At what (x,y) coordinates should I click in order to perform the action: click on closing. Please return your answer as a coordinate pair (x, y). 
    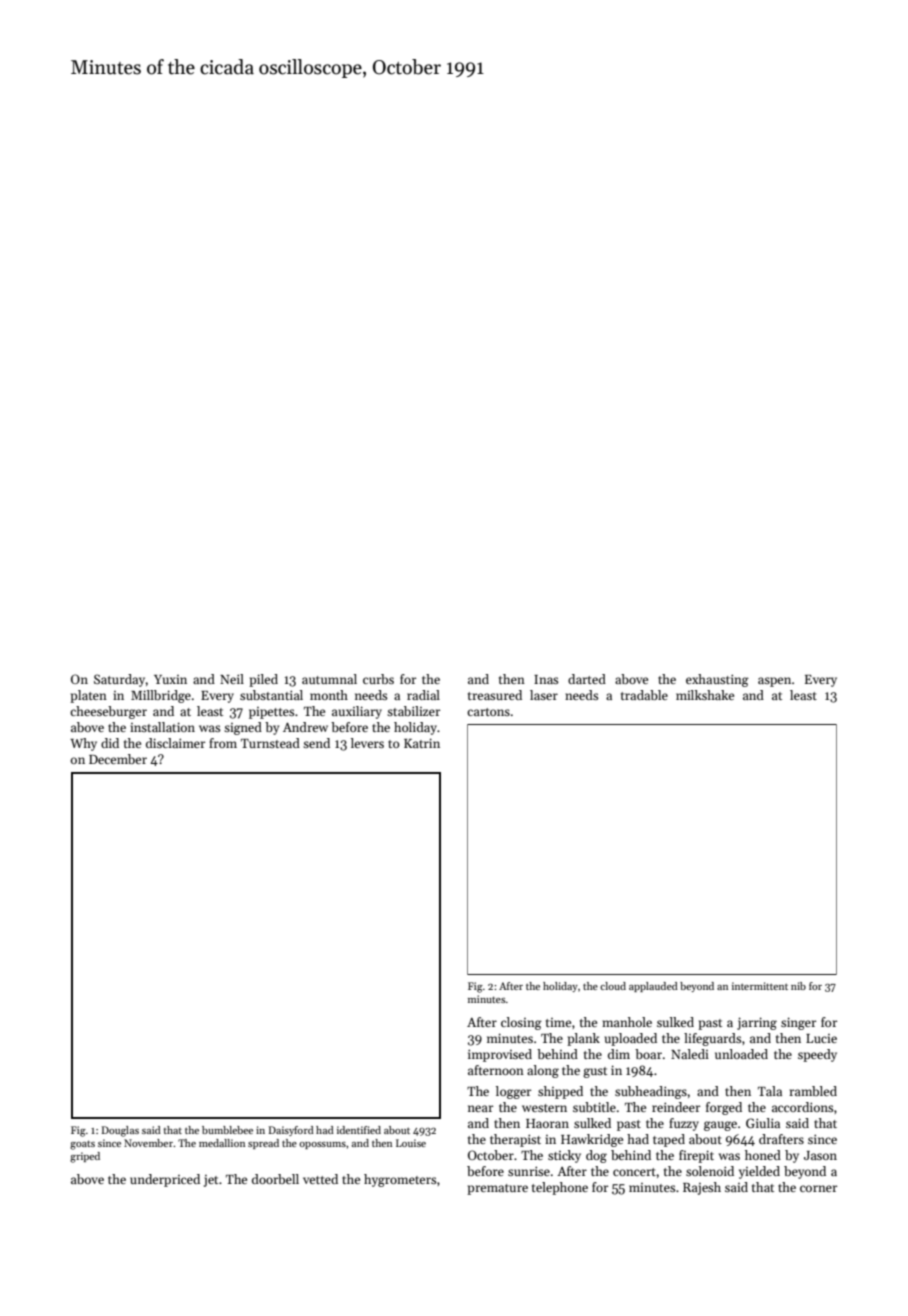
    Looking at the image, I should click on (521, 1023).
